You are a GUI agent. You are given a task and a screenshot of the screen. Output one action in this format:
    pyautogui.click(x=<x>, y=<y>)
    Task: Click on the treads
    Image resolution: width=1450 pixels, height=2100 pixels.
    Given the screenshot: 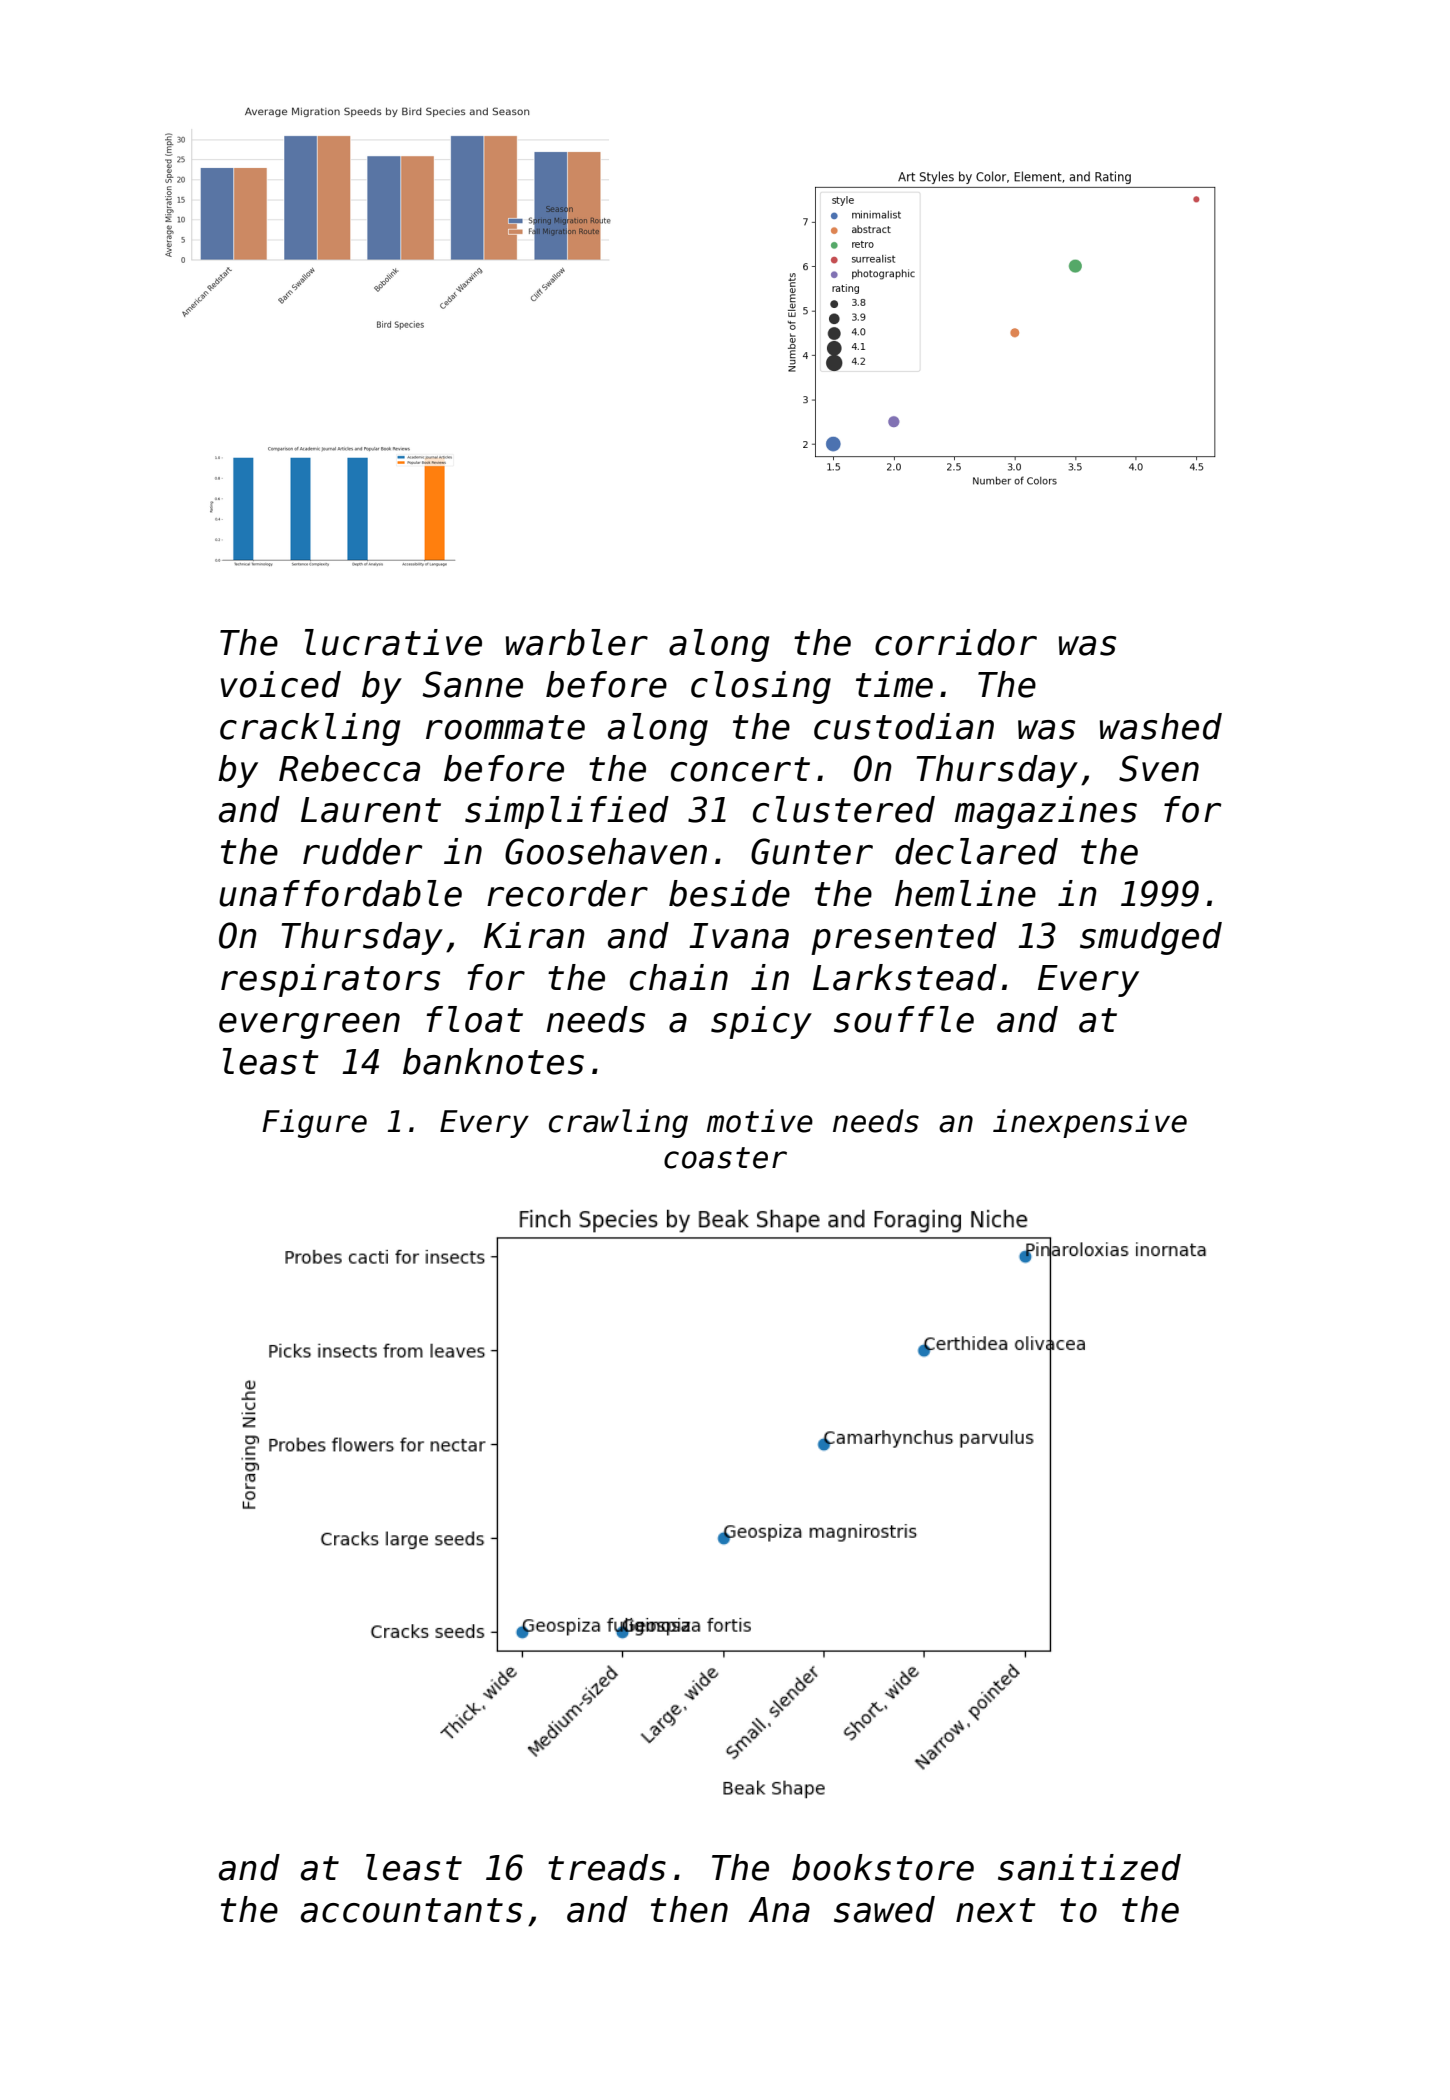 What is the action you would take?
    pyautogui.click(x=607, y=1867)
